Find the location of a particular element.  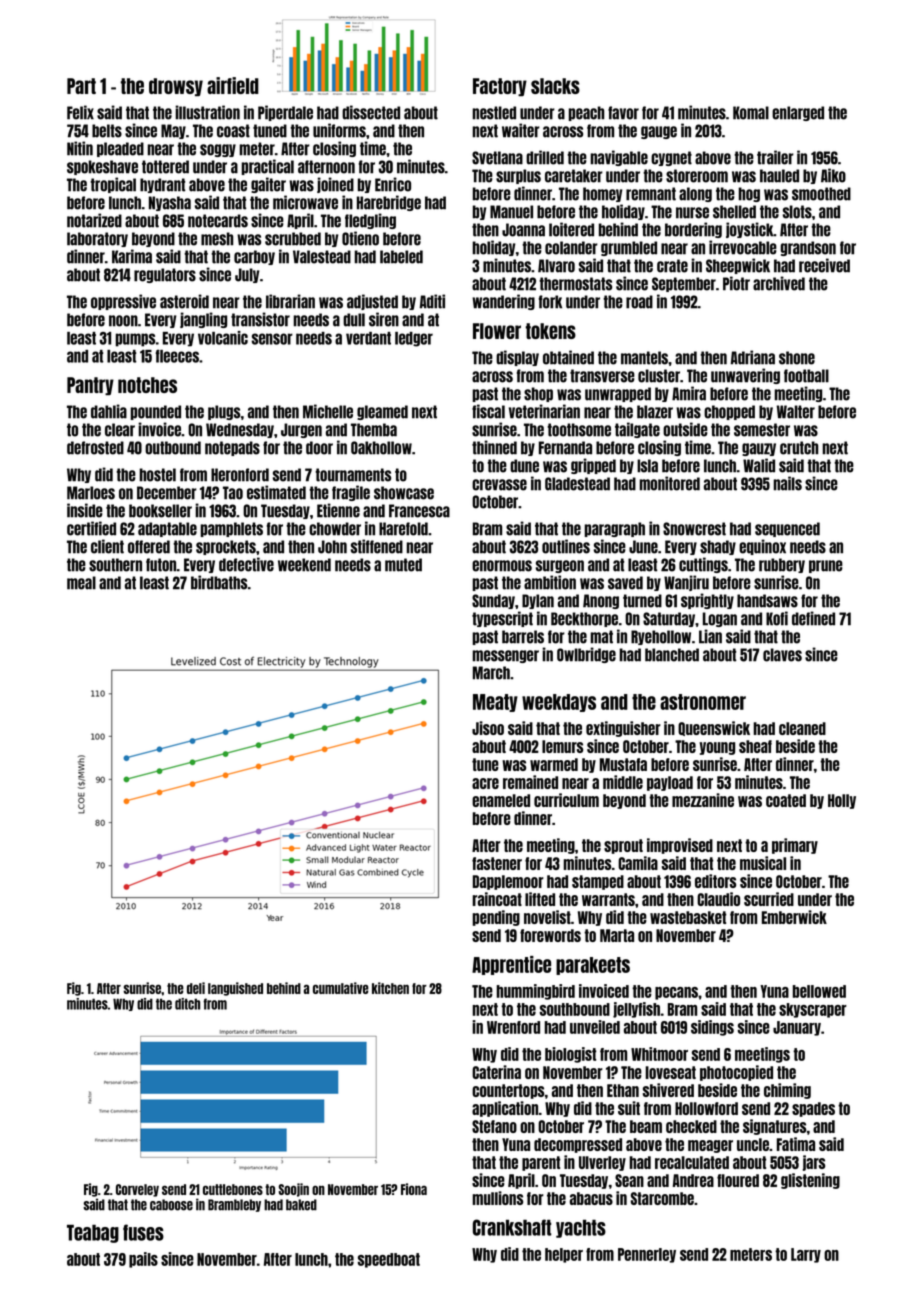

Meaty is located at coordinates (495, 703).
